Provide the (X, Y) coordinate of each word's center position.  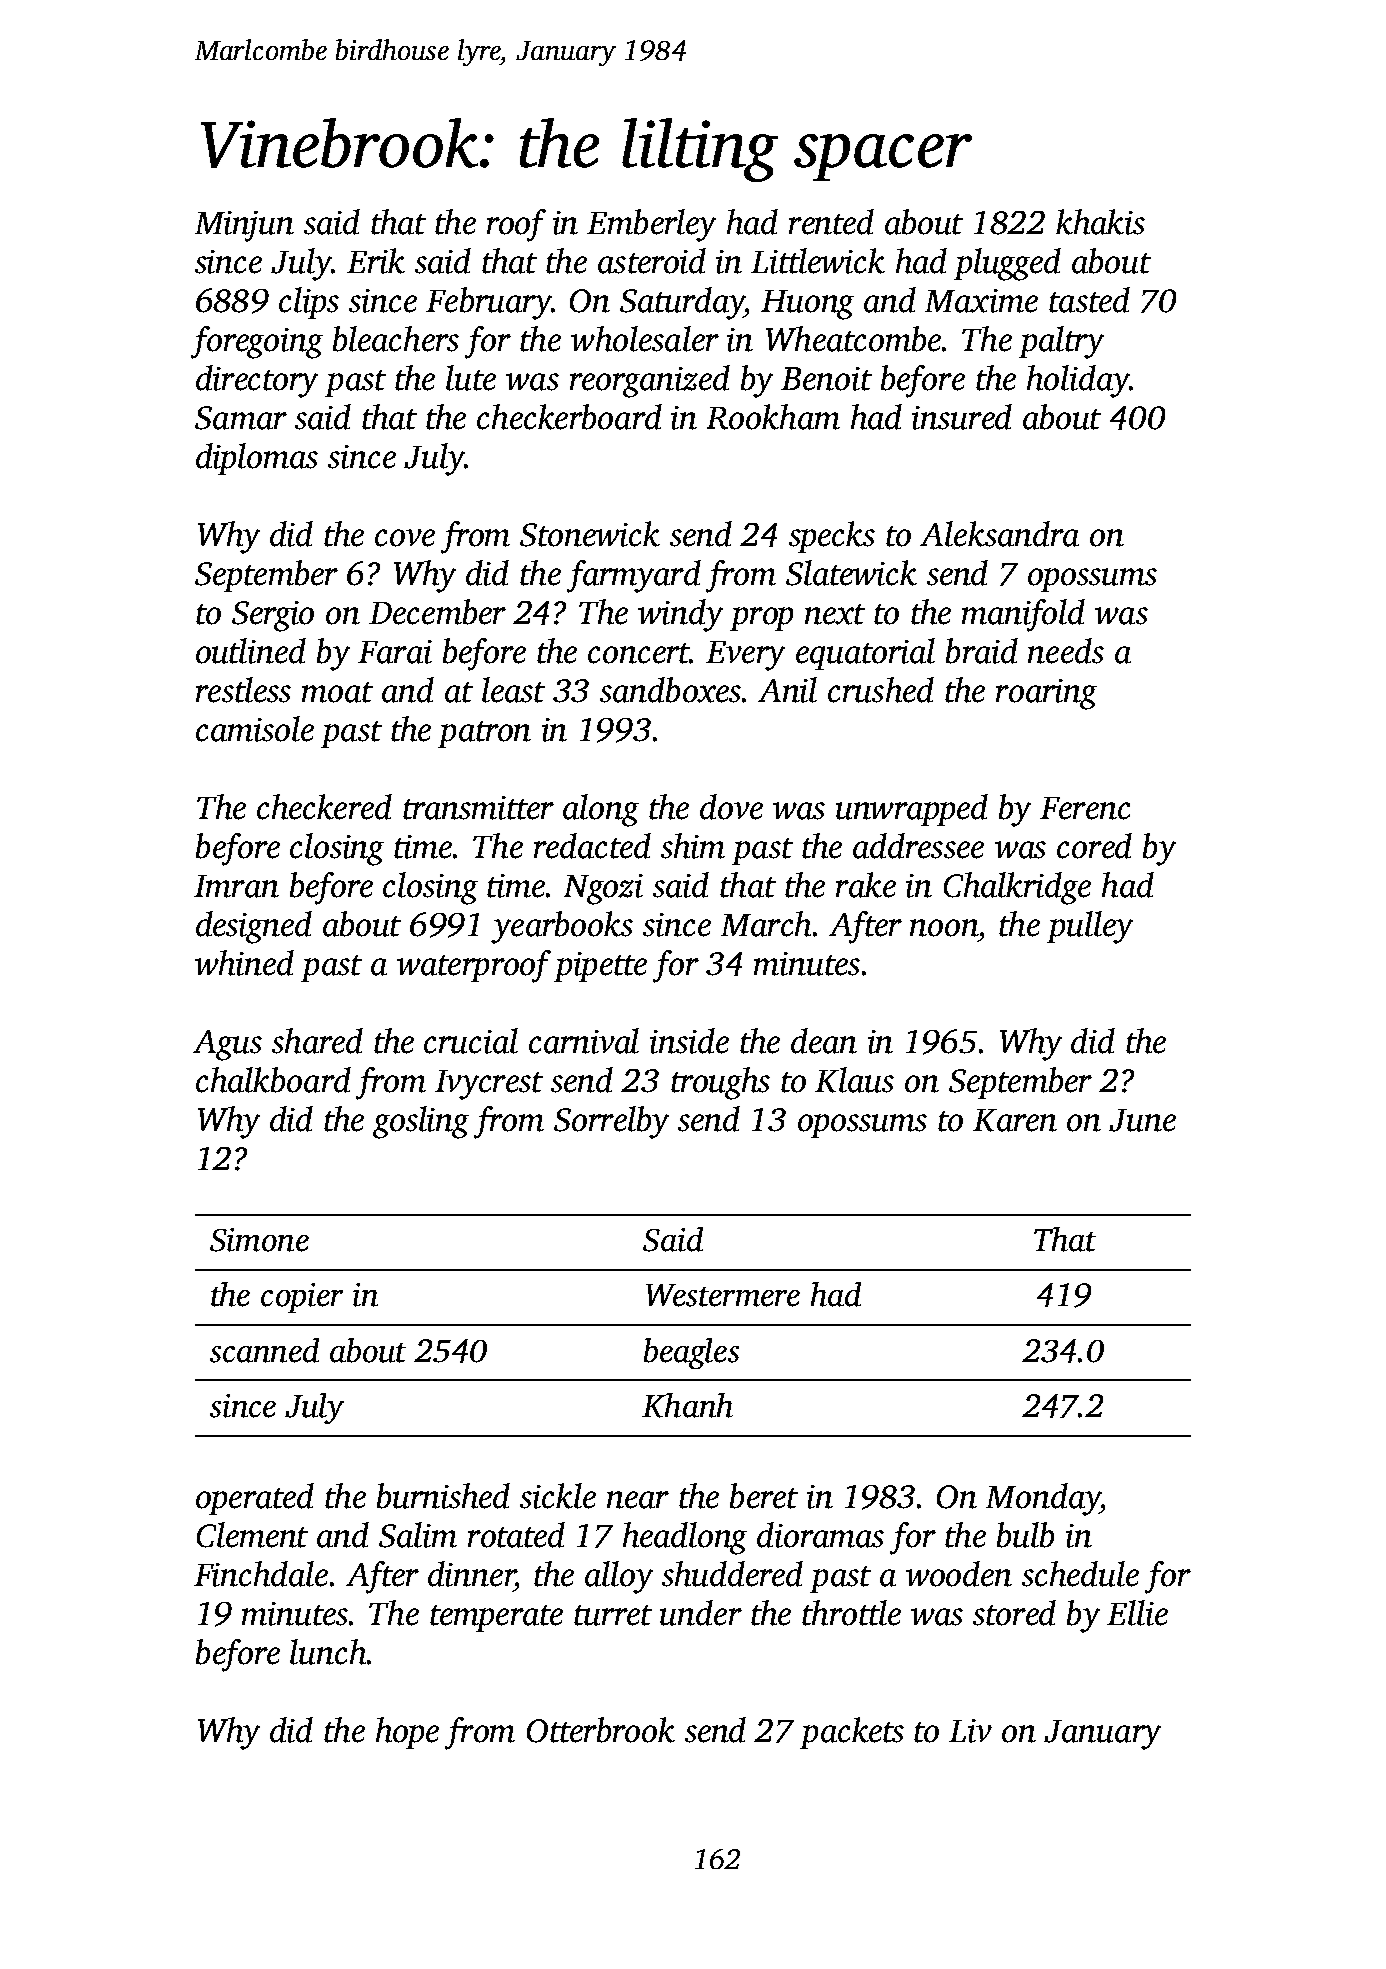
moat (337, 692)
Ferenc (1085, 808)
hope (407, 1733)
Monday (1043, 1499)
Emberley (651, 225)
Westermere (723, 1295)
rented (831, 222)
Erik (376, 261)
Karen (1015, 1120)
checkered (324, 807)
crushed (881, 690)
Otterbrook (601, 1730)
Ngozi (603, 889)
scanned (264, 1350)
